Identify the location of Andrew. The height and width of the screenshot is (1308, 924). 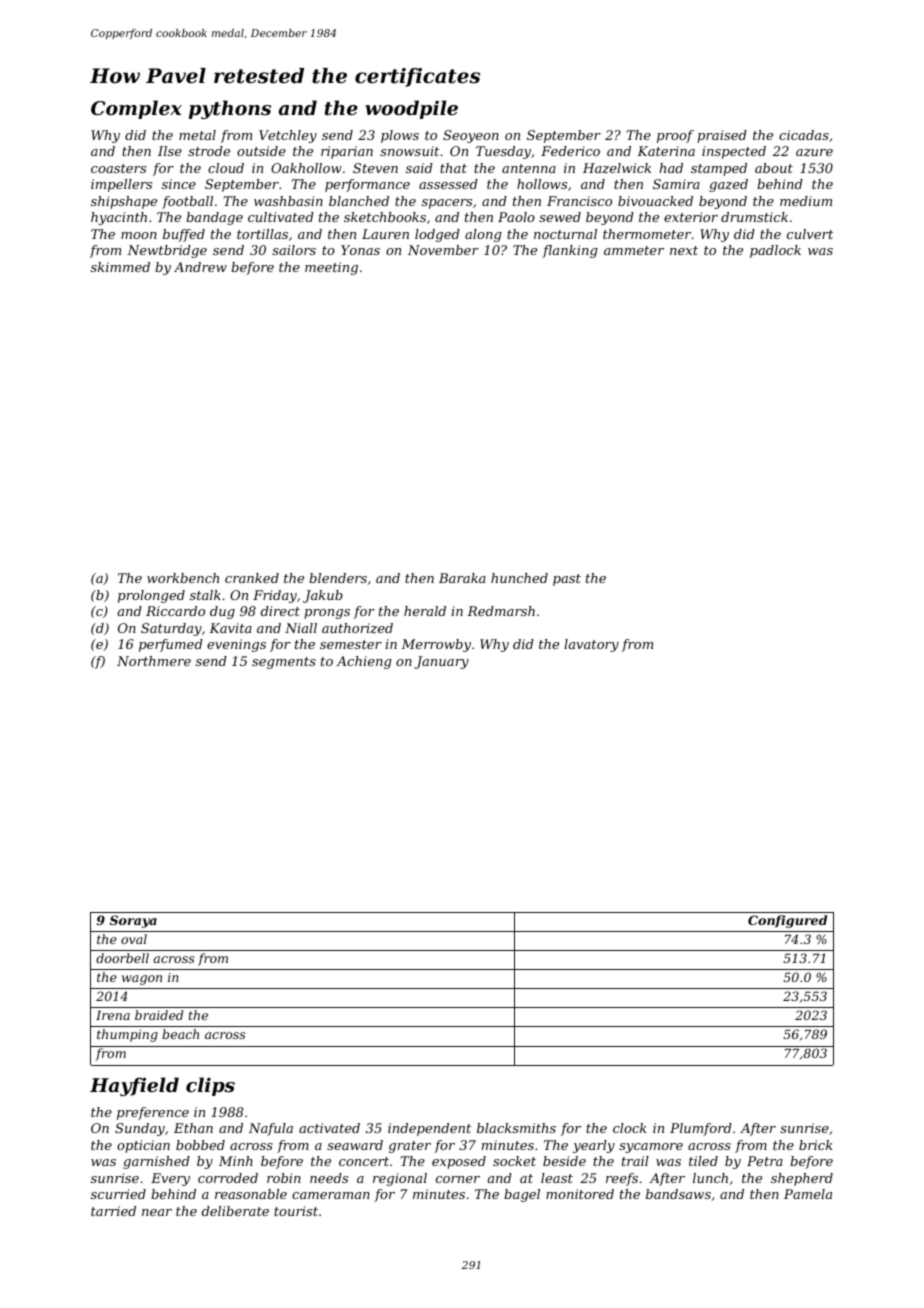
(200, 267).
